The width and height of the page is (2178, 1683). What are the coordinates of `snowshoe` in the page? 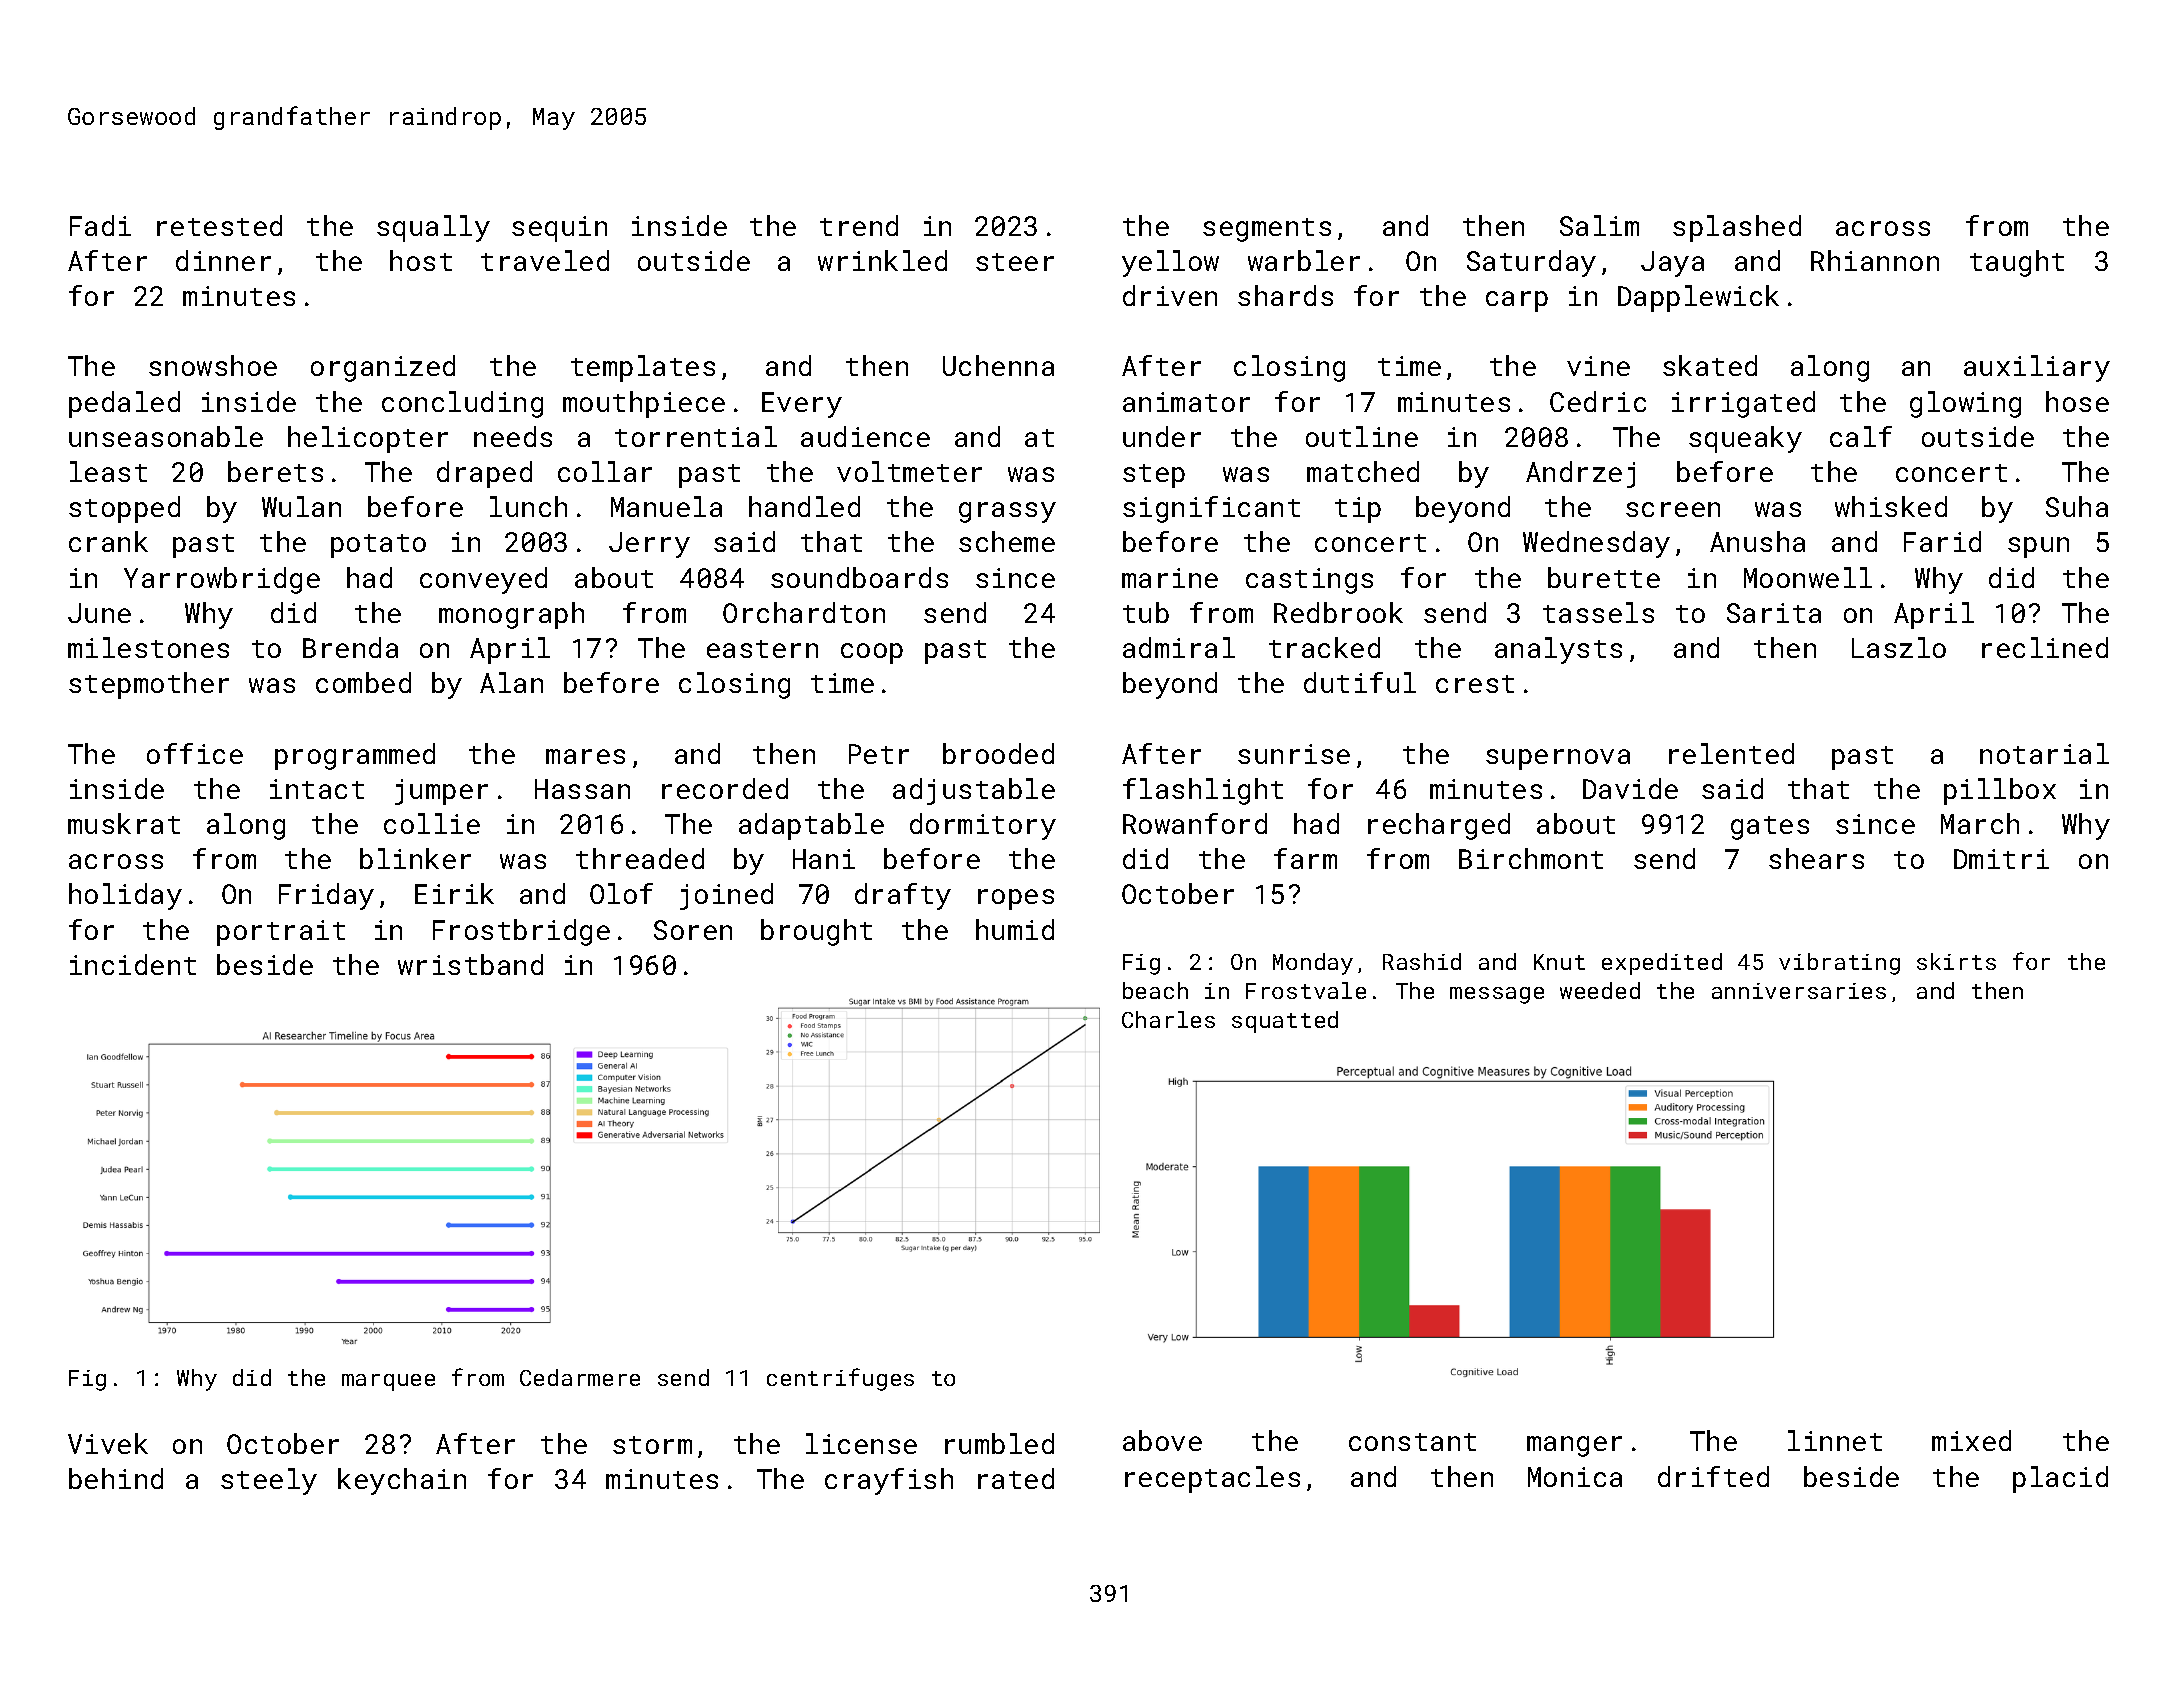 It's located at (213, 365).
